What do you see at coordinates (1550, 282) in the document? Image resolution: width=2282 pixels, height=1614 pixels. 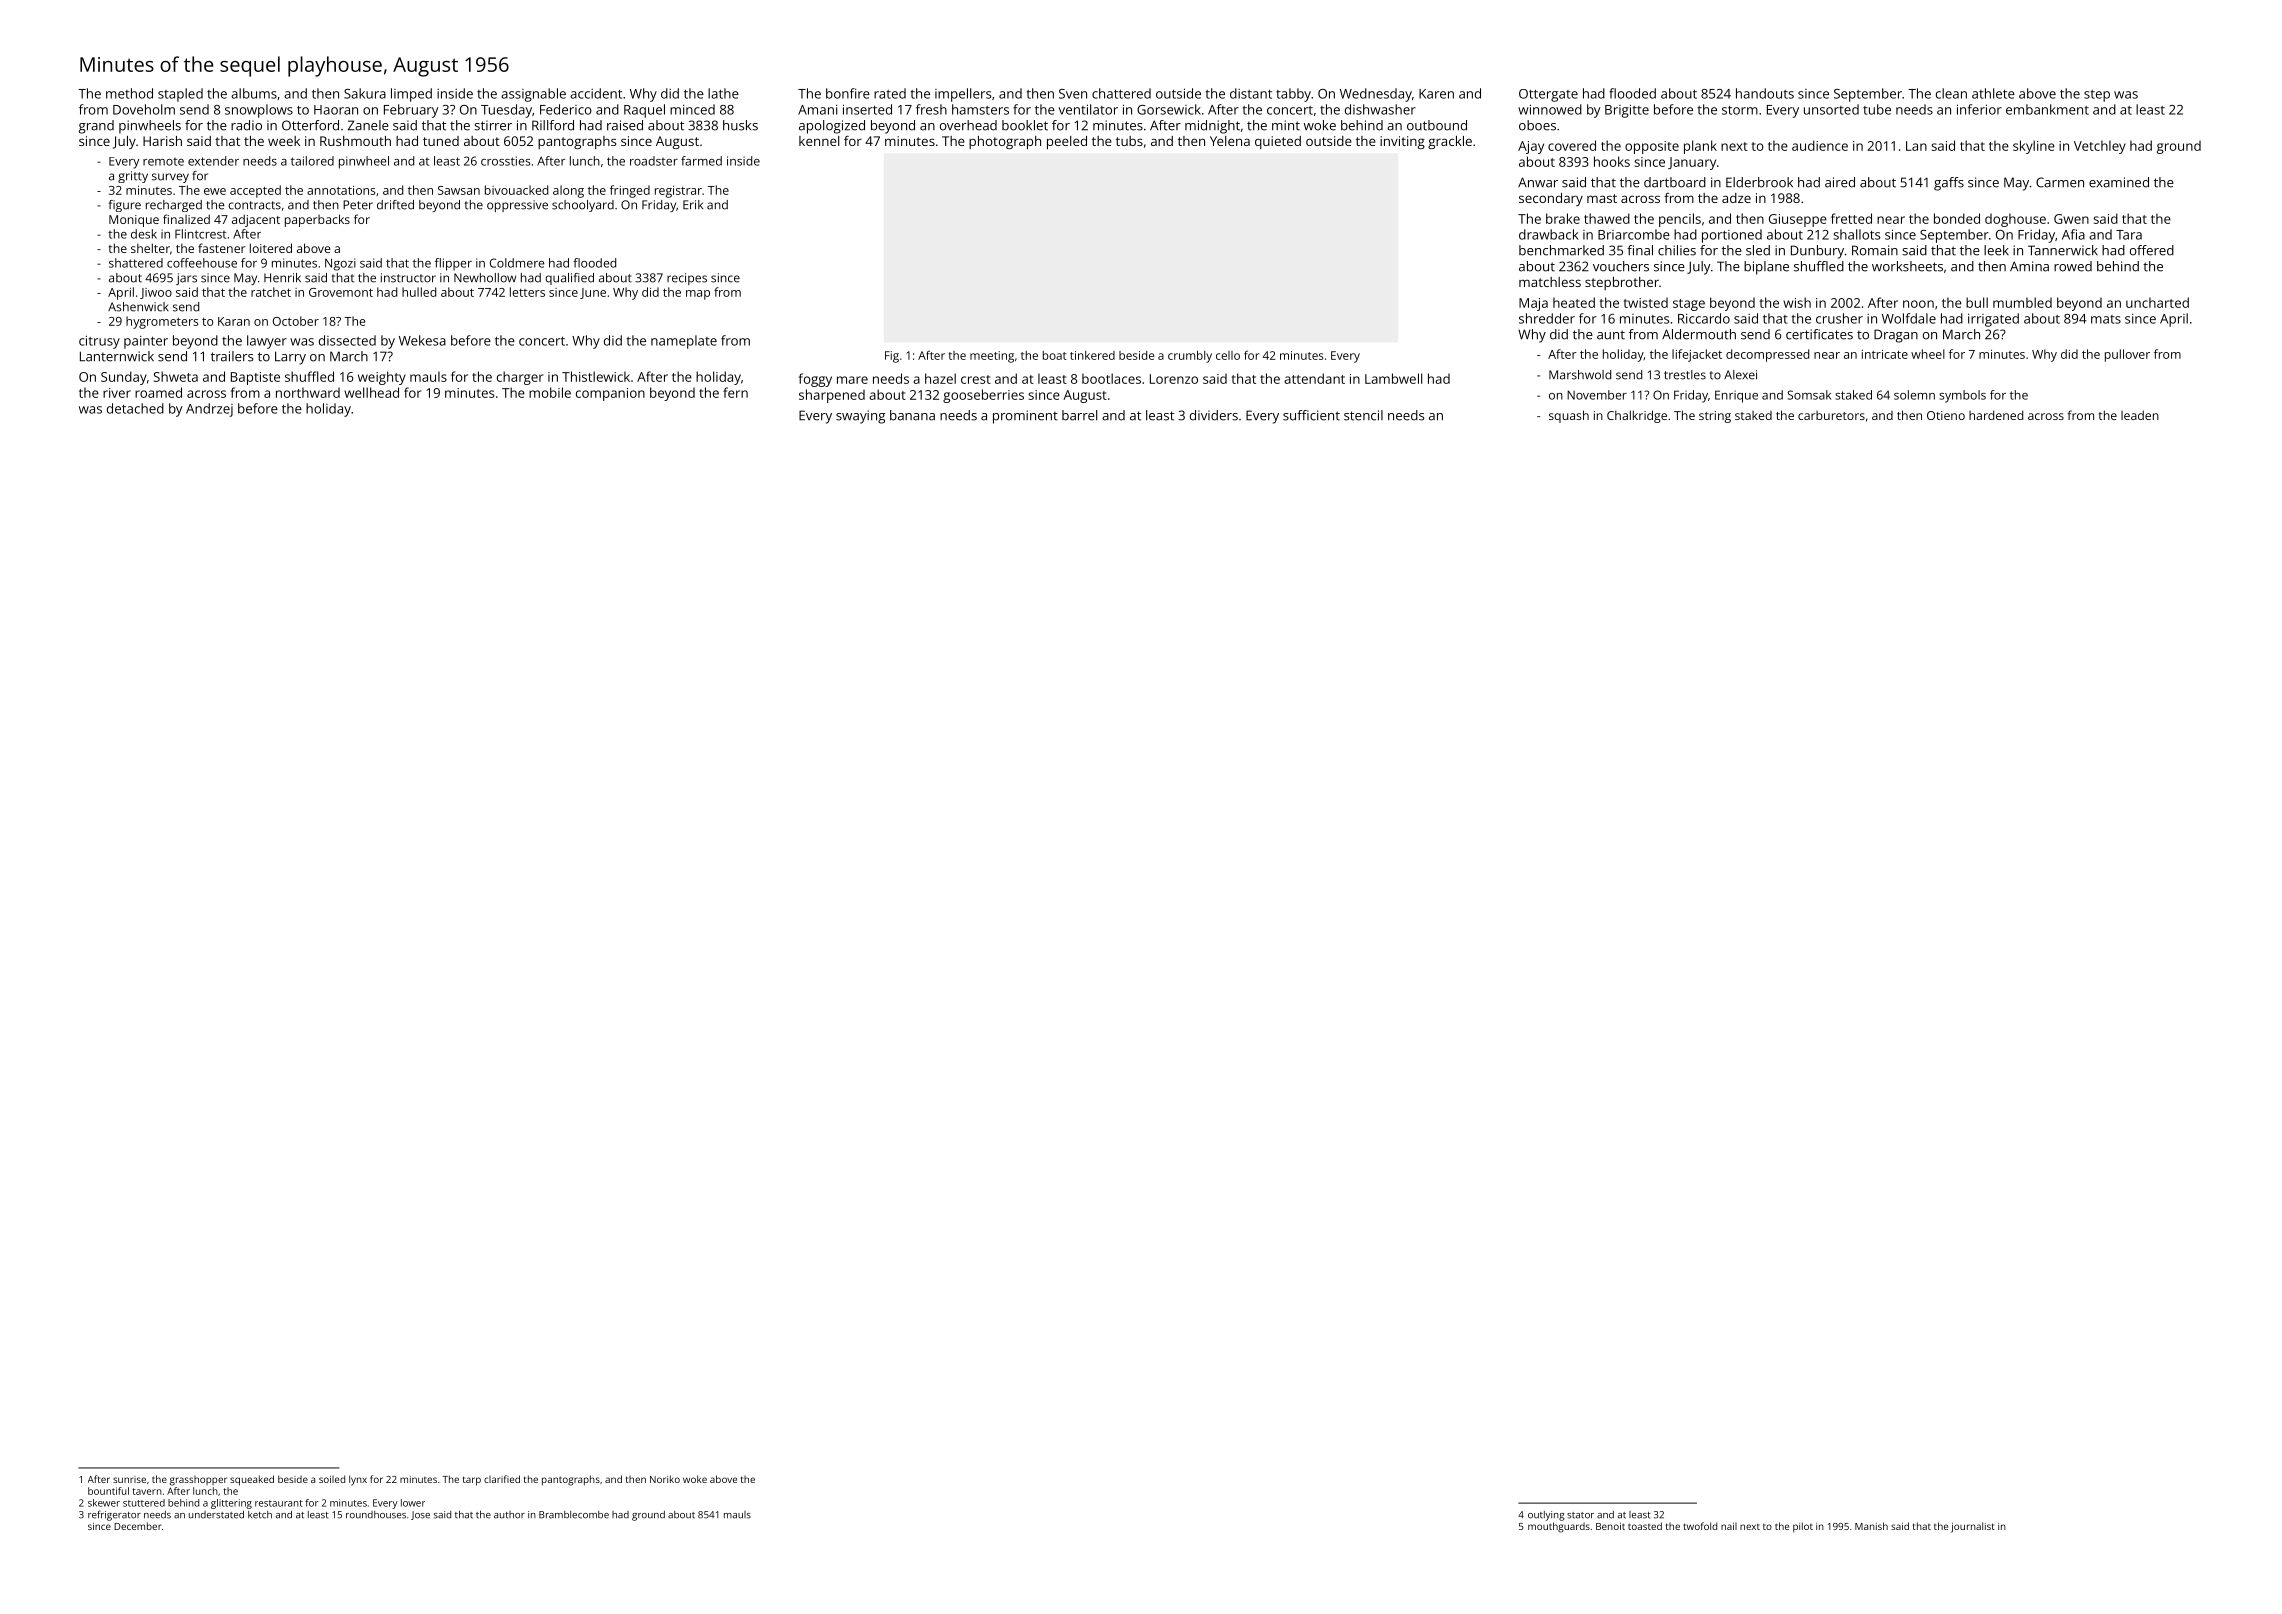 I see `matchless` at bounding box center [1550, 282].
